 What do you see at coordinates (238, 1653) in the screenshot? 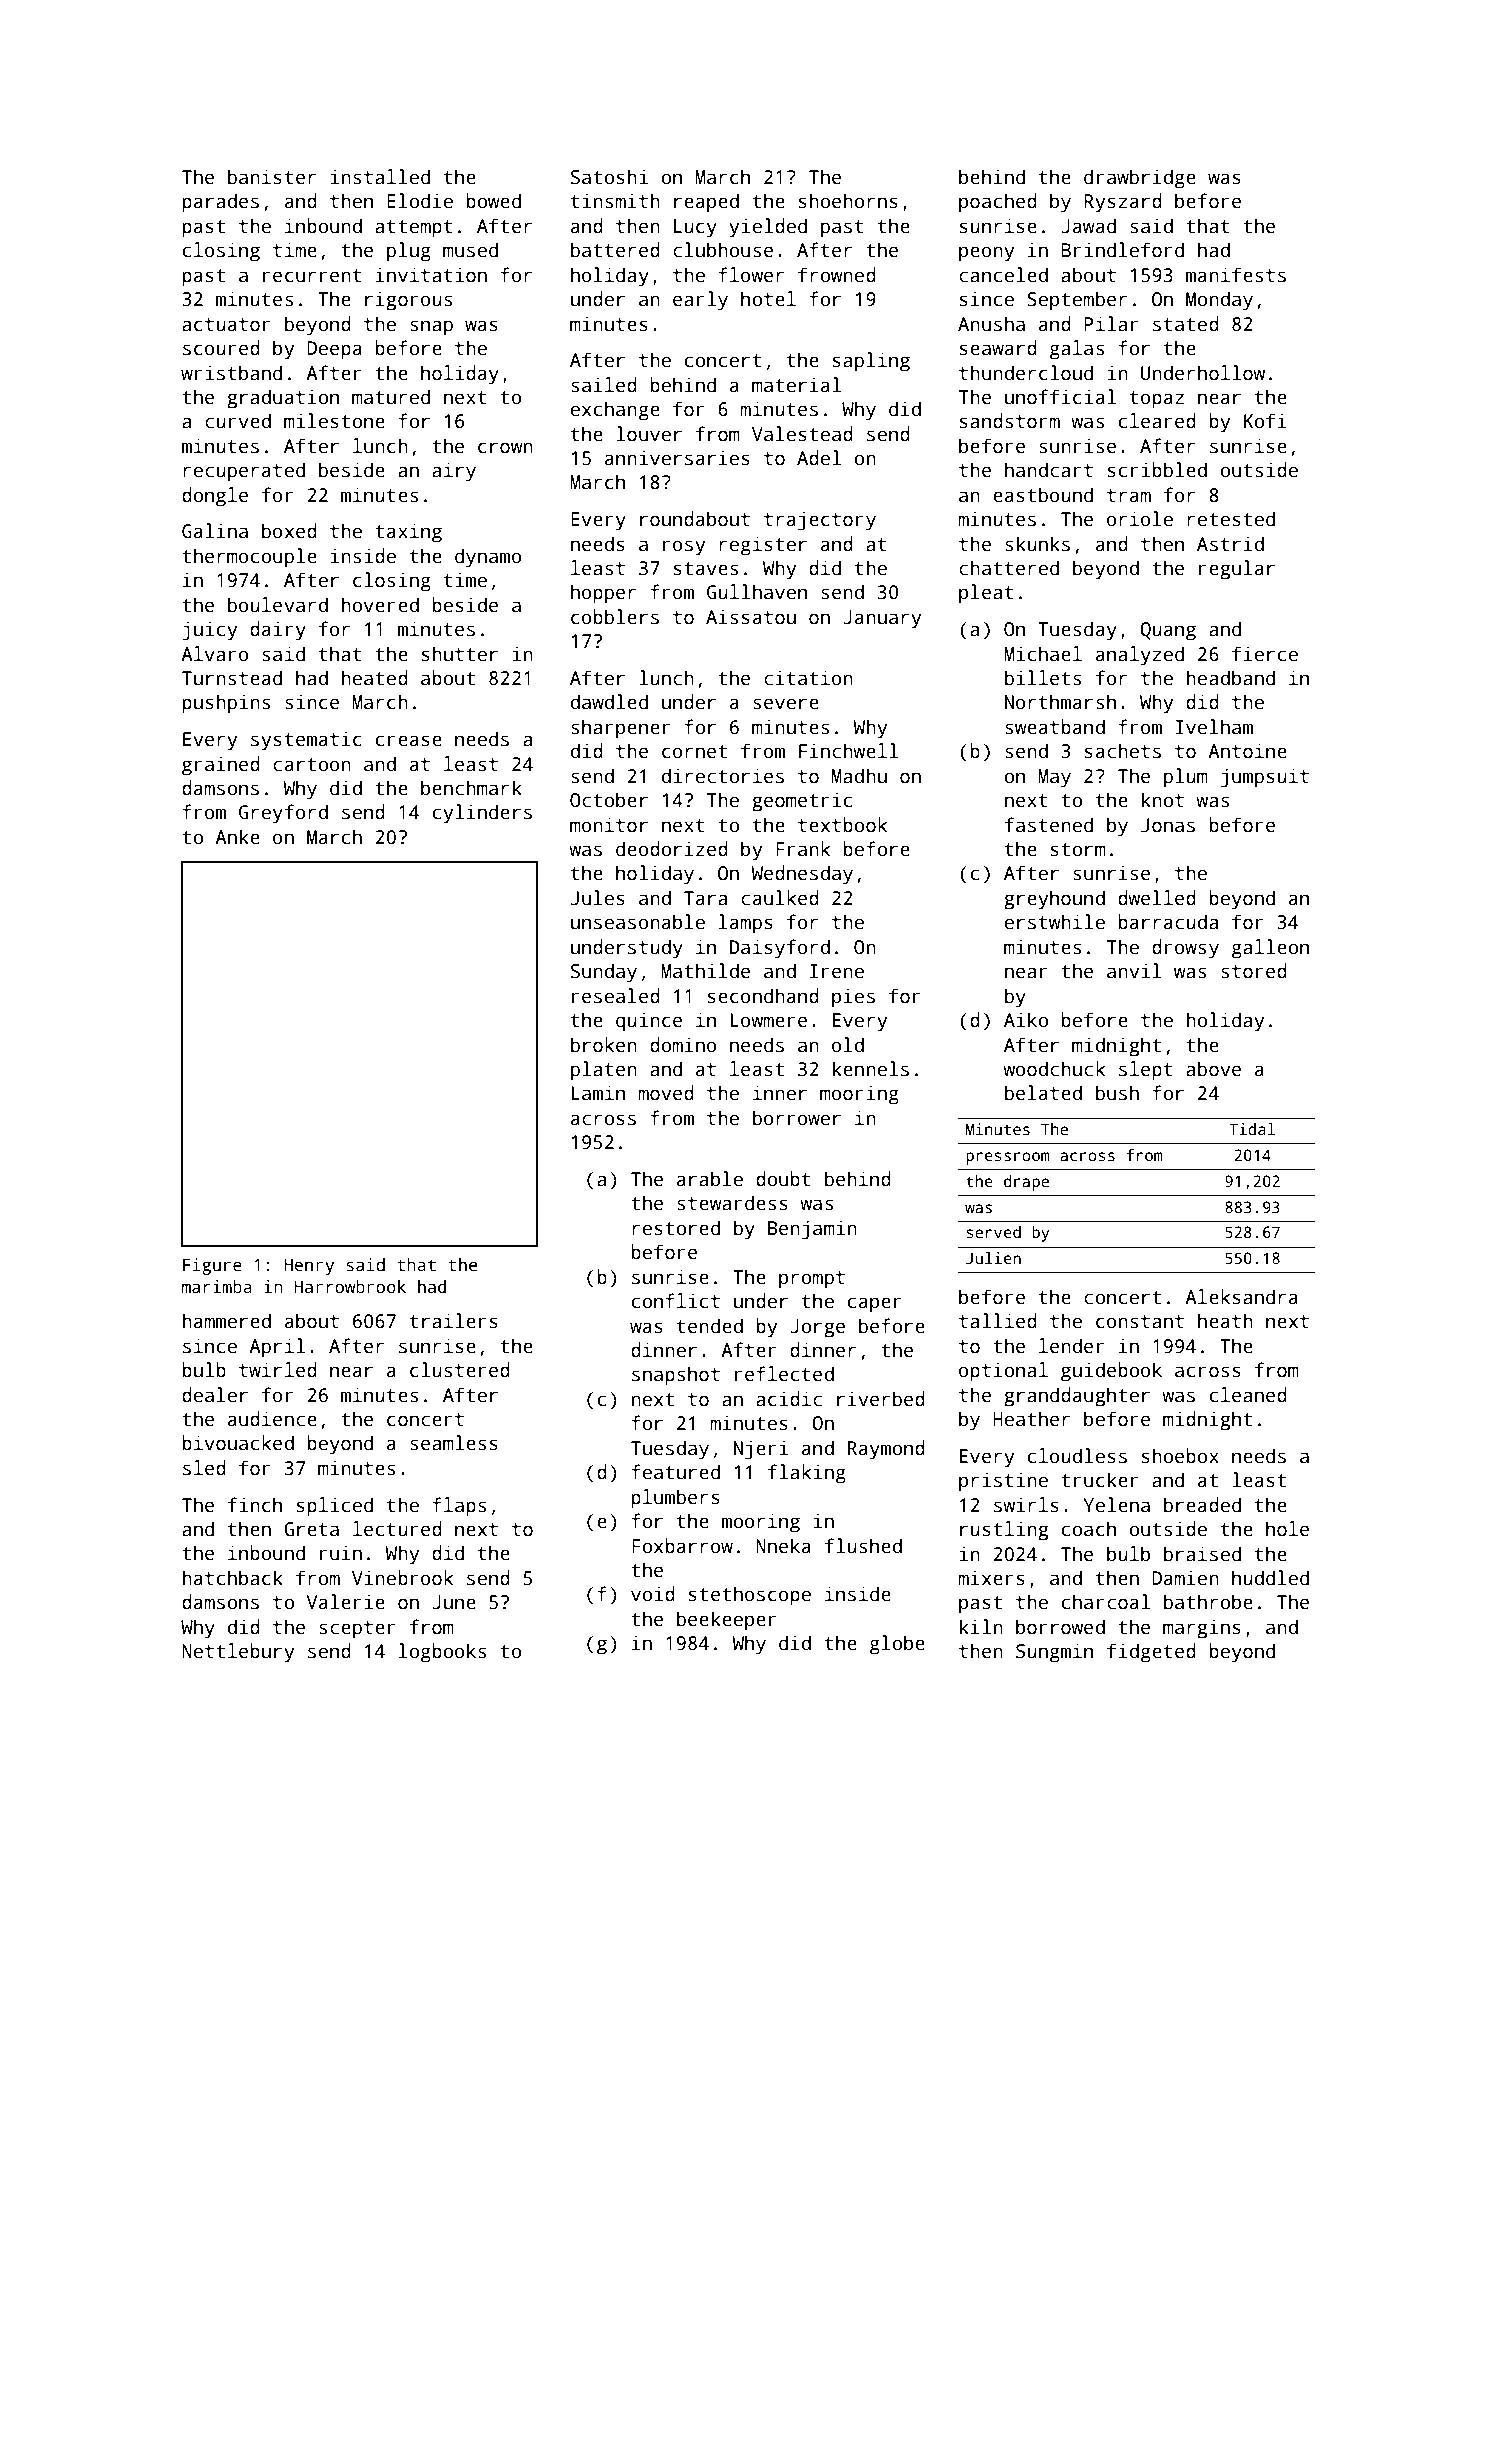
I see `Nettlebury` at bounding box center [238, 1653].
